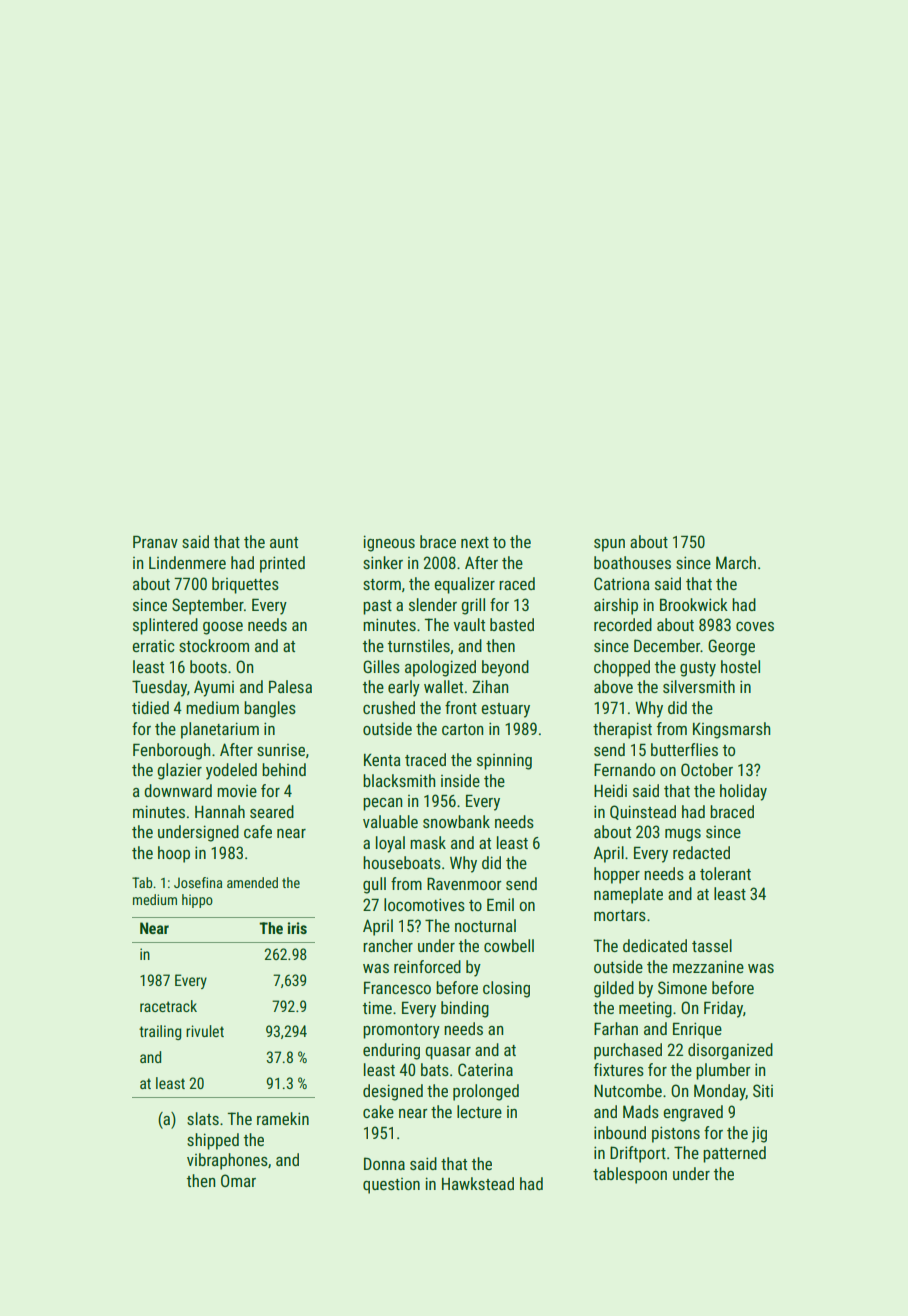 Image resolution: width=908 pixels, height=1316 pixels. Describe the element at coordinates (245, 585) in the page. I see `briquettes` at that location.
